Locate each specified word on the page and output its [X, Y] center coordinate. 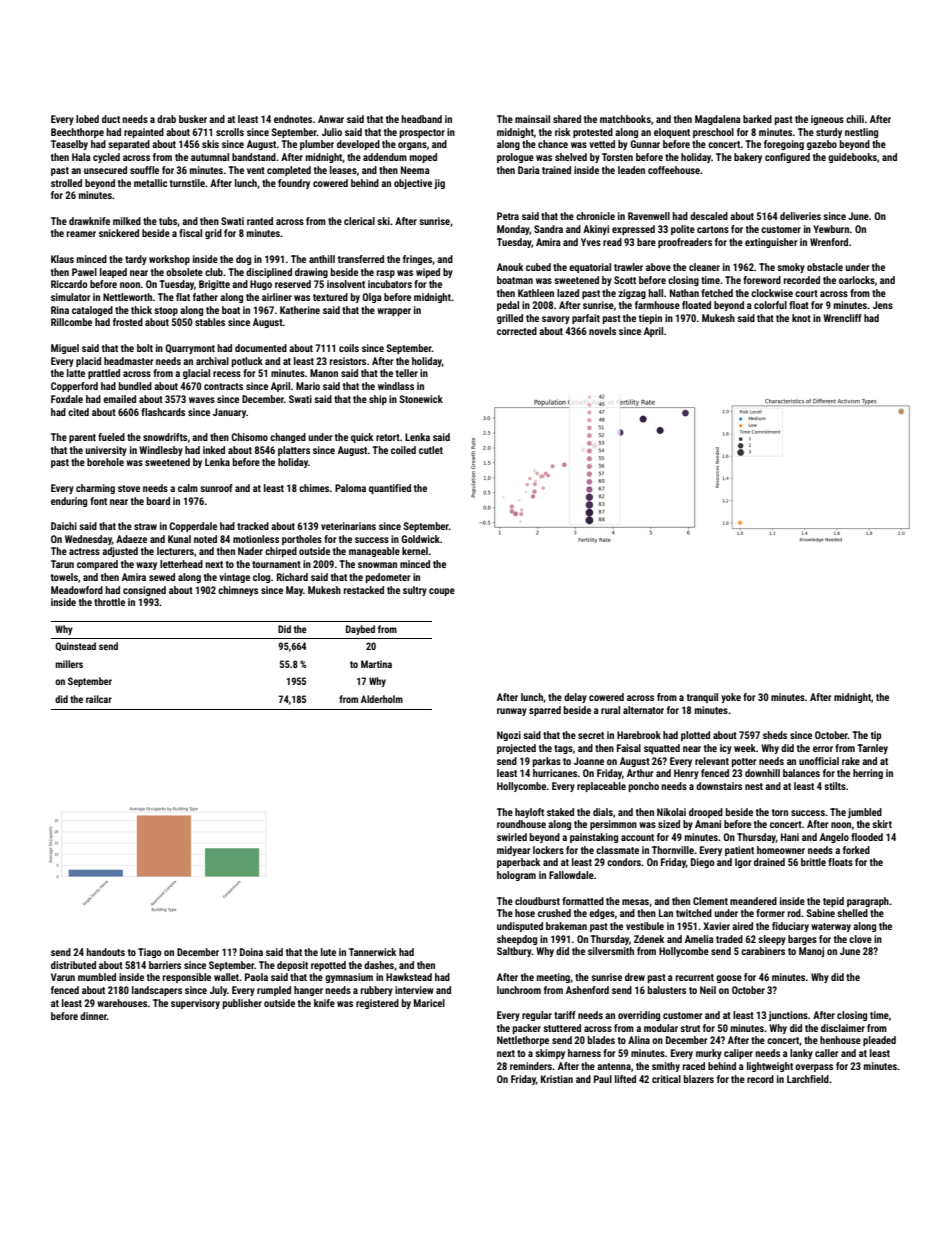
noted [205, 539]
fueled [111, 437]
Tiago [150, 953]
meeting [553, 978]
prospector [422, 133]
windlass [396, 386]
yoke [731, 698]
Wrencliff [842, 318]
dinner [93, 1016]
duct [111, 119]
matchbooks [625, 119]
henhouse [840, 1040]
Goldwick [420, 539]
